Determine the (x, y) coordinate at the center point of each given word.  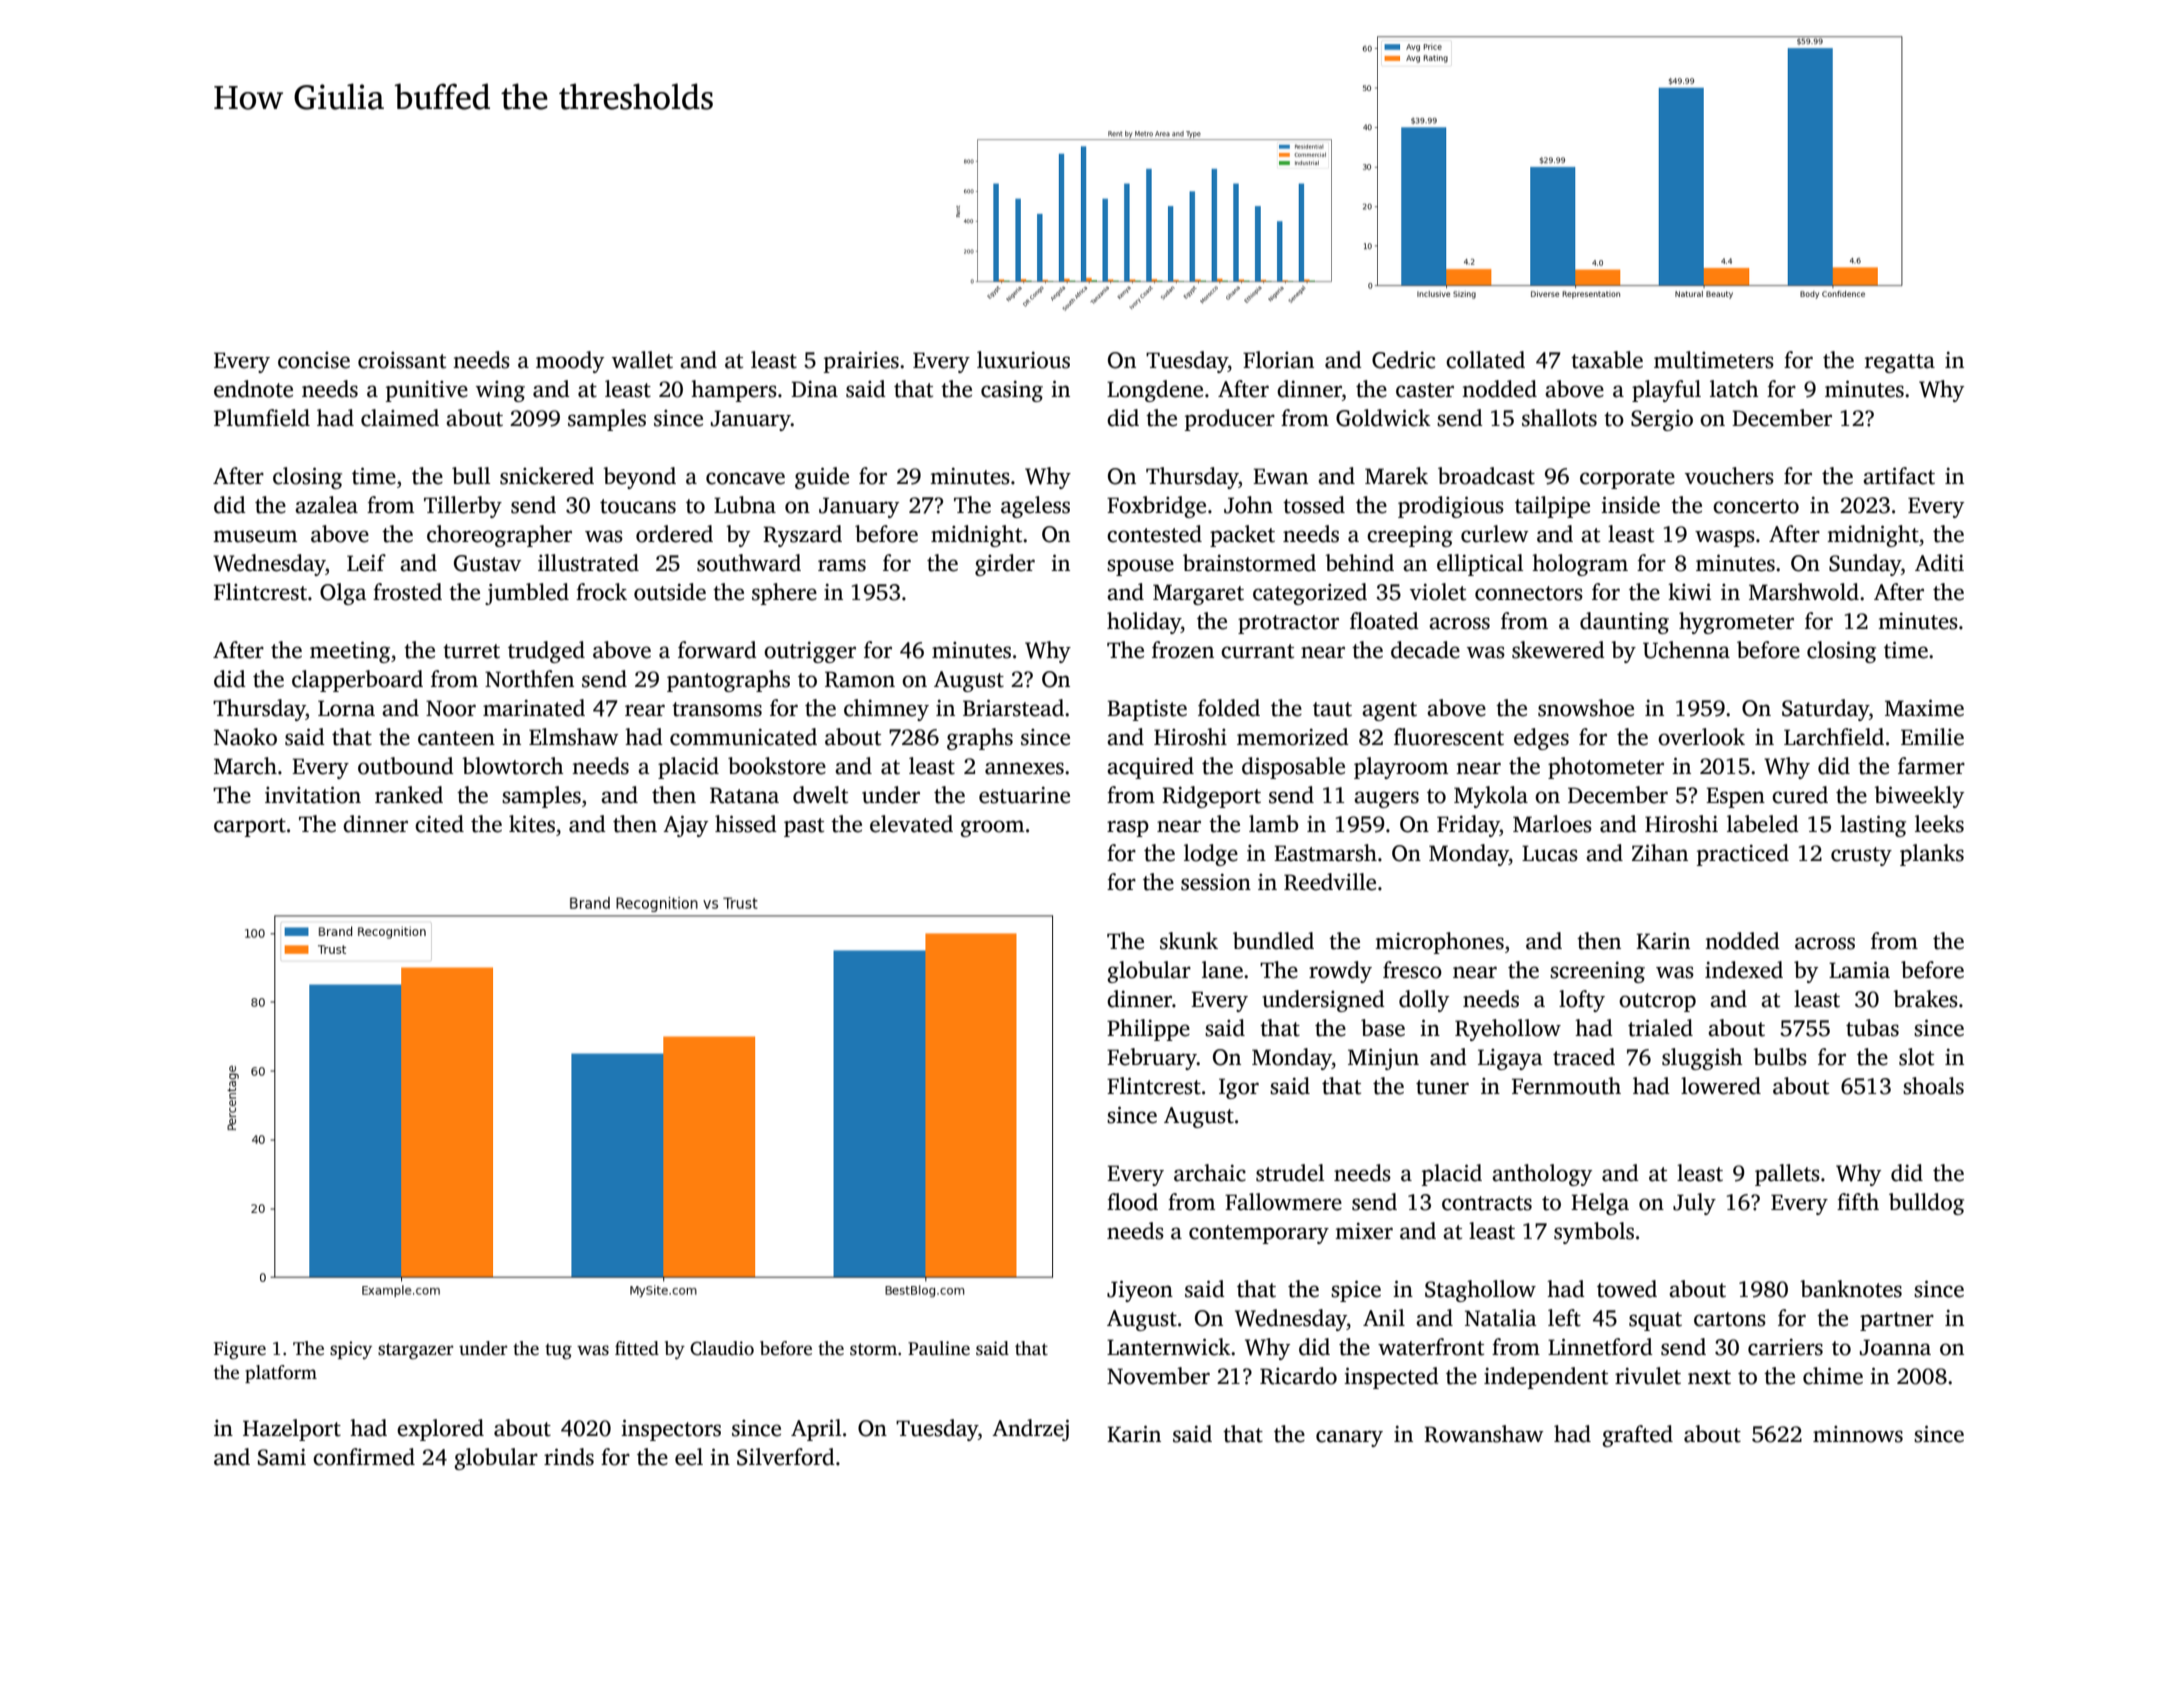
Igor (1239, 1088)
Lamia (1859, 970)
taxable (1607, 360)
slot (1916, 1057)
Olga (343, 594)
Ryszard (802, 536)
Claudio (722, 1348)
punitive (426, 391)
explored (440, 1430)
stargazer (416, 1351)
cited (439, 824)
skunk (1189, 941)
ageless (1035, 507)
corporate (1627, 479)
